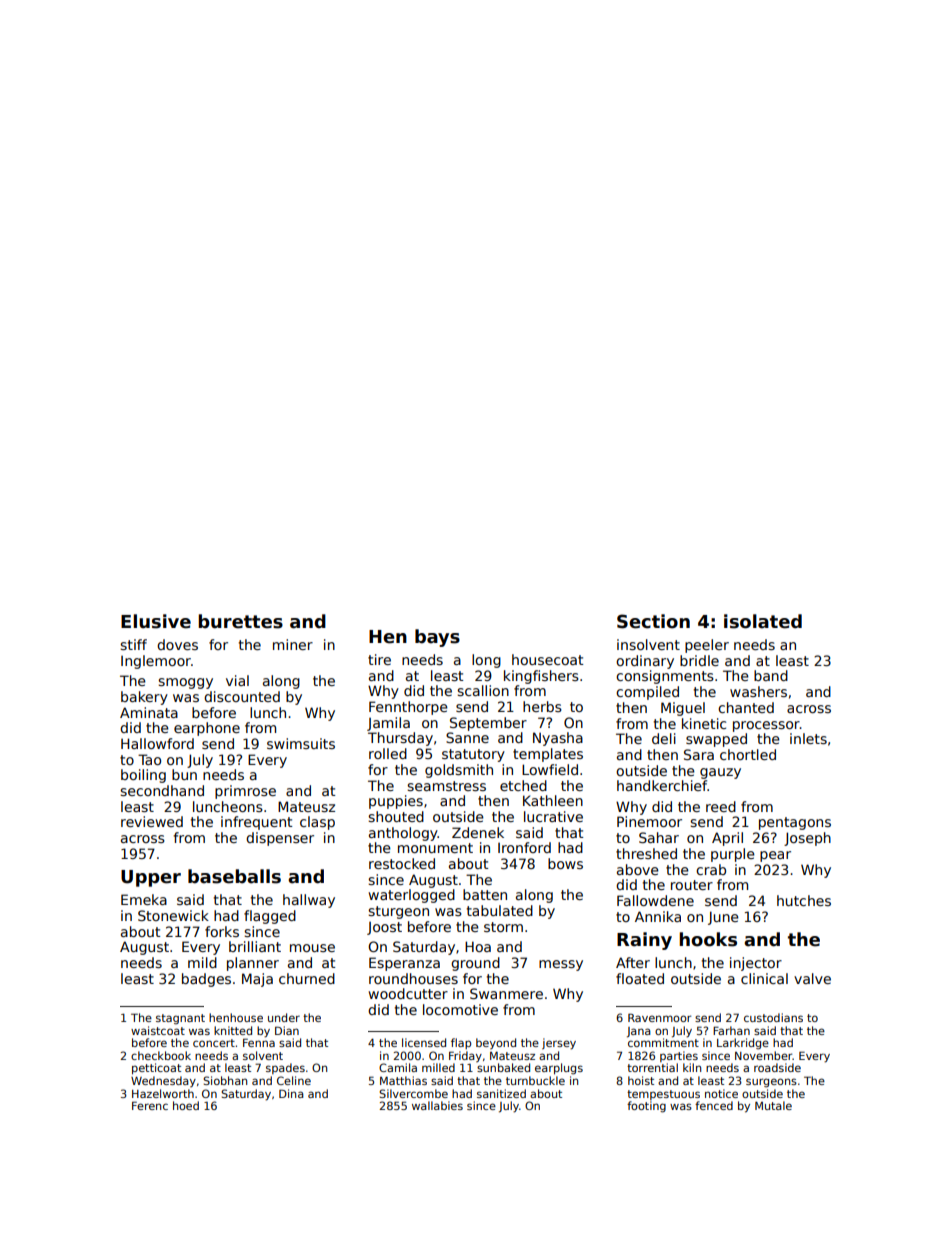 The height and width of the page is (1233, 952). What do you see at coordinates (256, 823) in the page?
I see `infrequent` at bounding box center [256, 823].
